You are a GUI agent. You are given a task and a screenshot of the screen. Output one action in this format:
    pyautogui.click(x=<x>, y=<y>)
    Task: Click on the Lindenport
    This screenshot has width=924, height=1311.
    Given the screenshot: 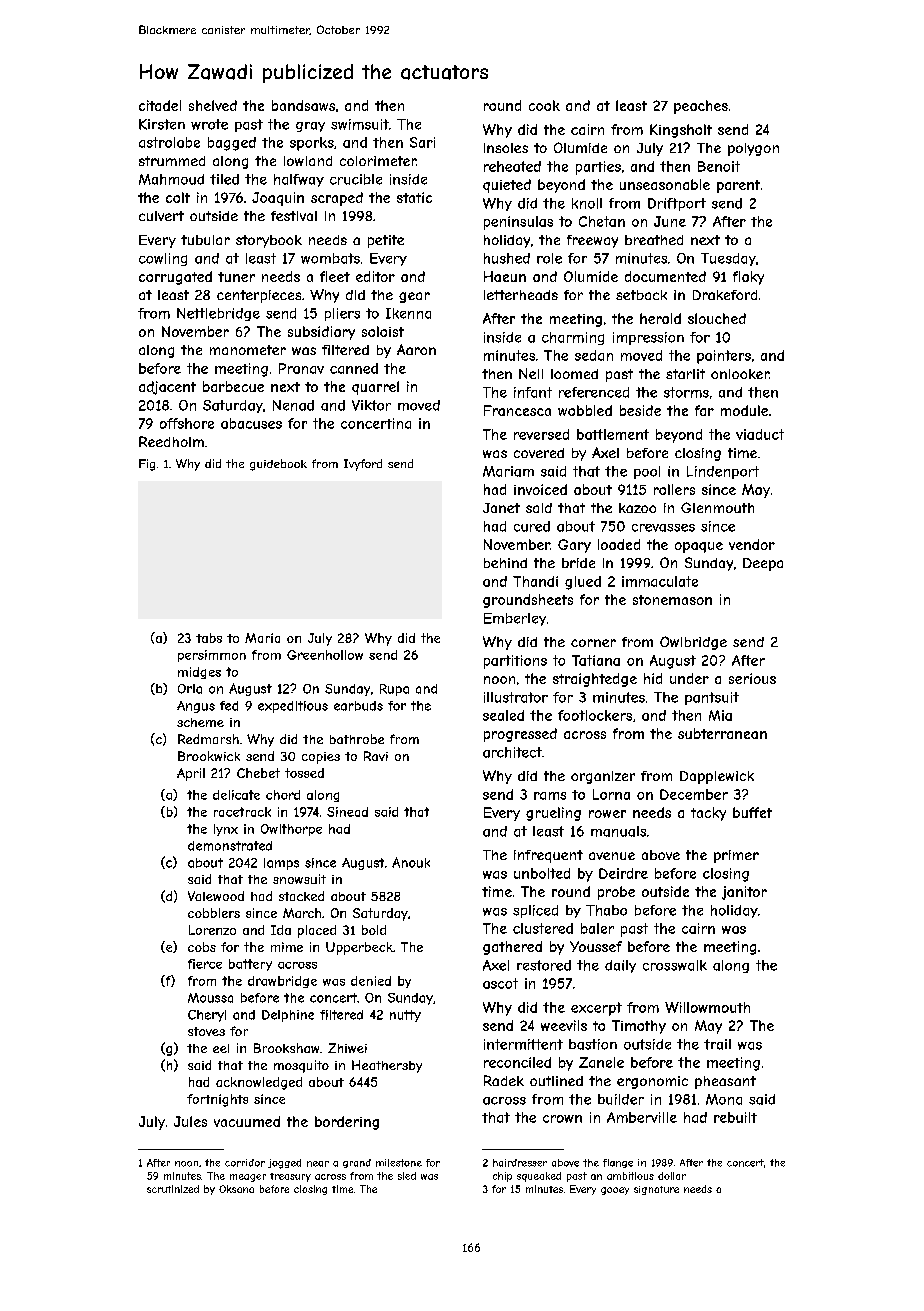 What is the action you would take?
    pyautogui.click(x=723, y=472)
